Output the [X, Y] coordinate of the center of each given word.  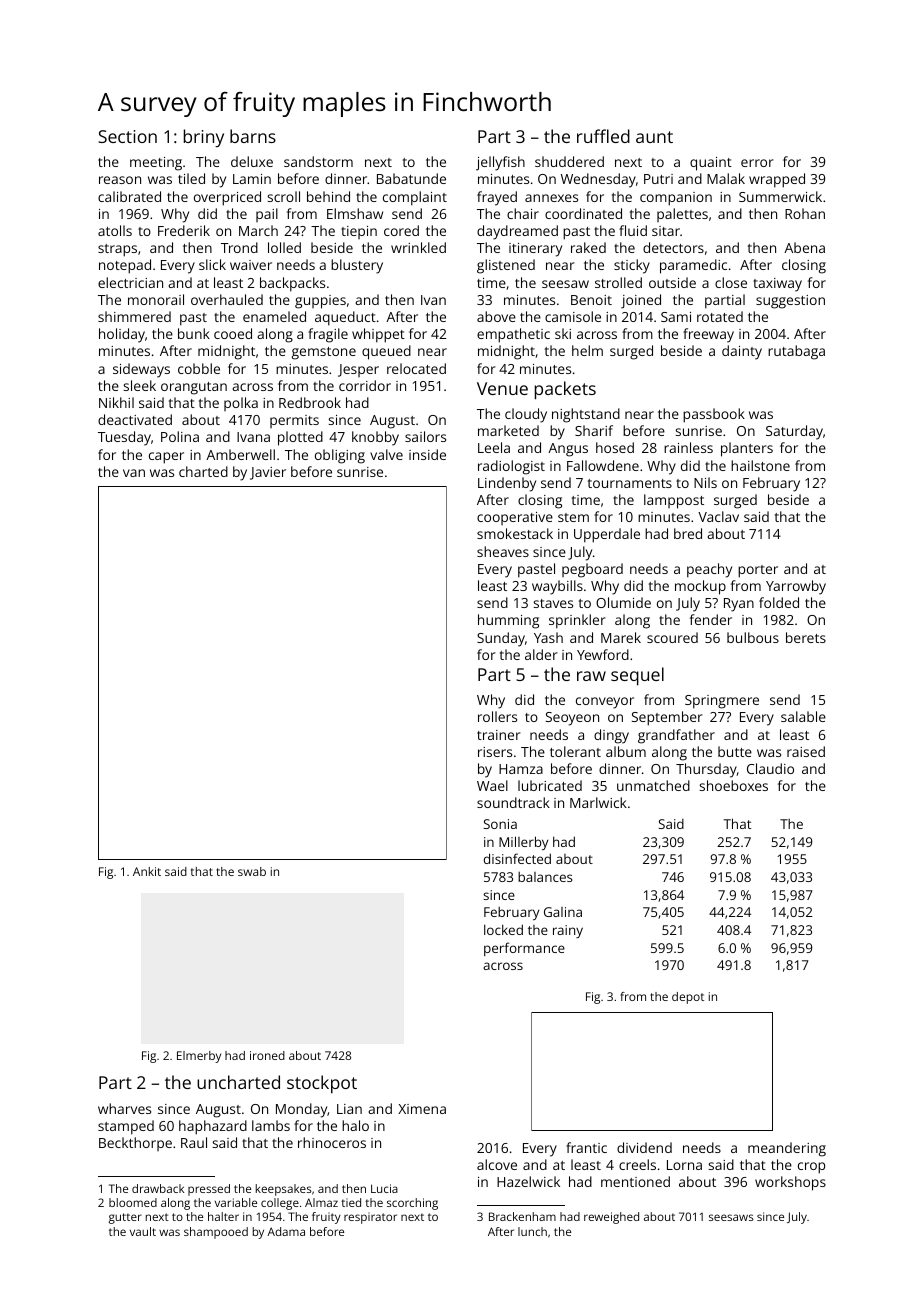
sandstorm [318, 161]
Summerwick [780, 196]
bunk [194, 333]
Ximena [422, 1109]
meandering [787, 1149]
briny [204, 138]
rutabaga [796, 352]
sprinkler [577, 621]
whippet [378, 335]
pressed [209, 1190]
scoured [672, 637]
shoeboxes [734, 785]
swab [252, 871]
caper [166, 458]
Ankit [147, 871]
